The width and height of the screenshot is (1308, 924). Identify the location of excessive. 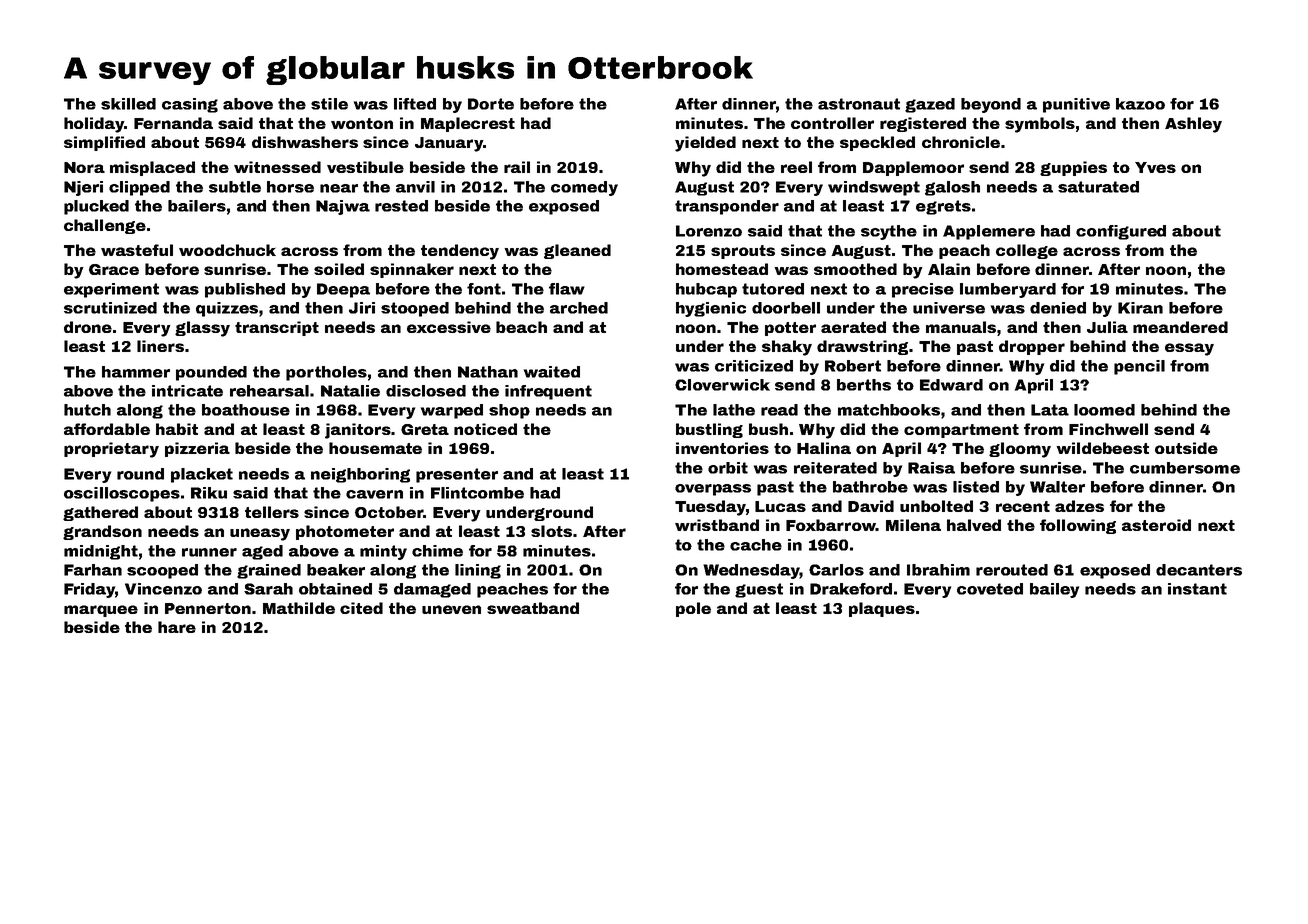
(449, 327).
